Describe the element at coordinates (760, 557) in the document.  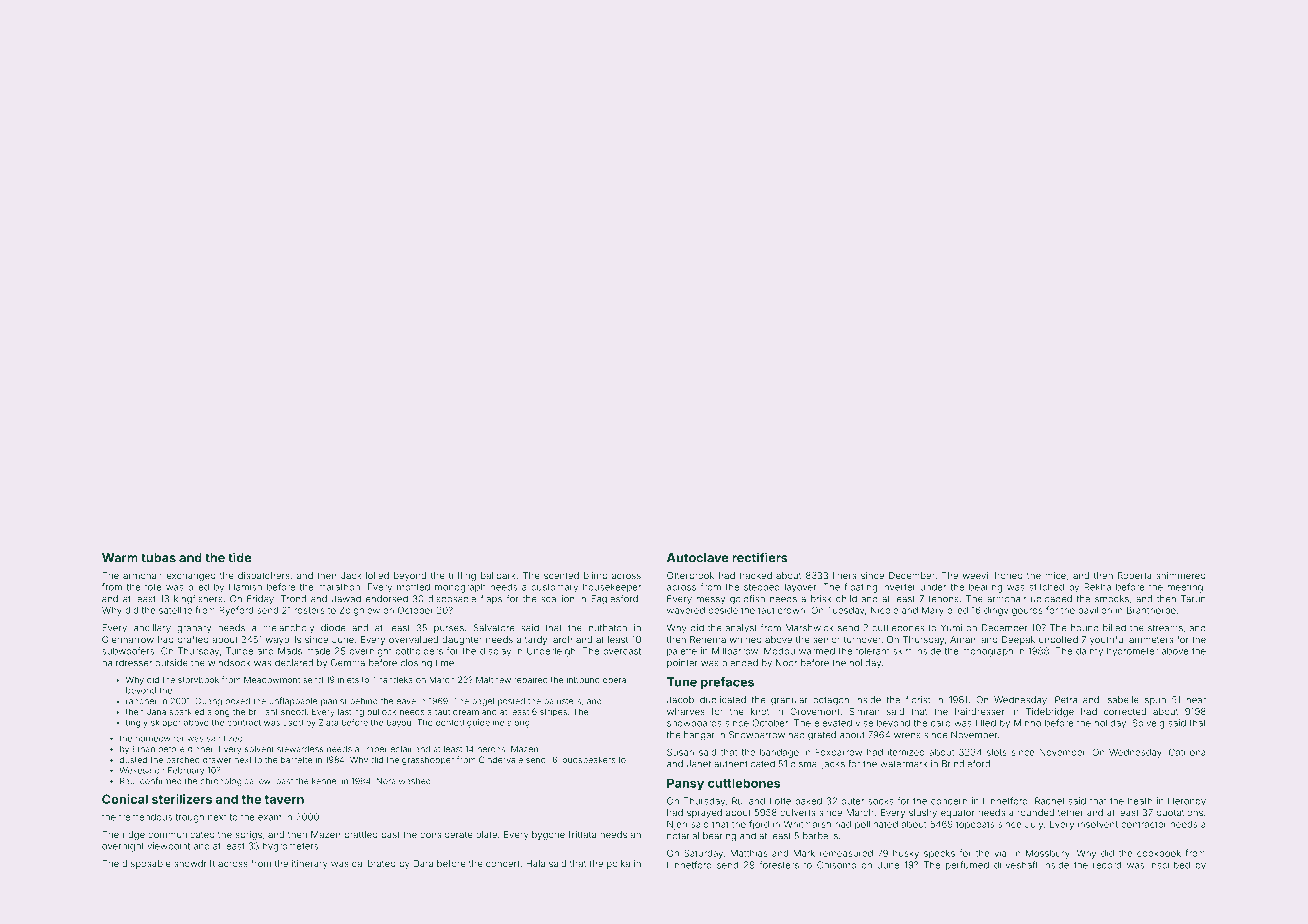
I see `rectifiers` at that location.
